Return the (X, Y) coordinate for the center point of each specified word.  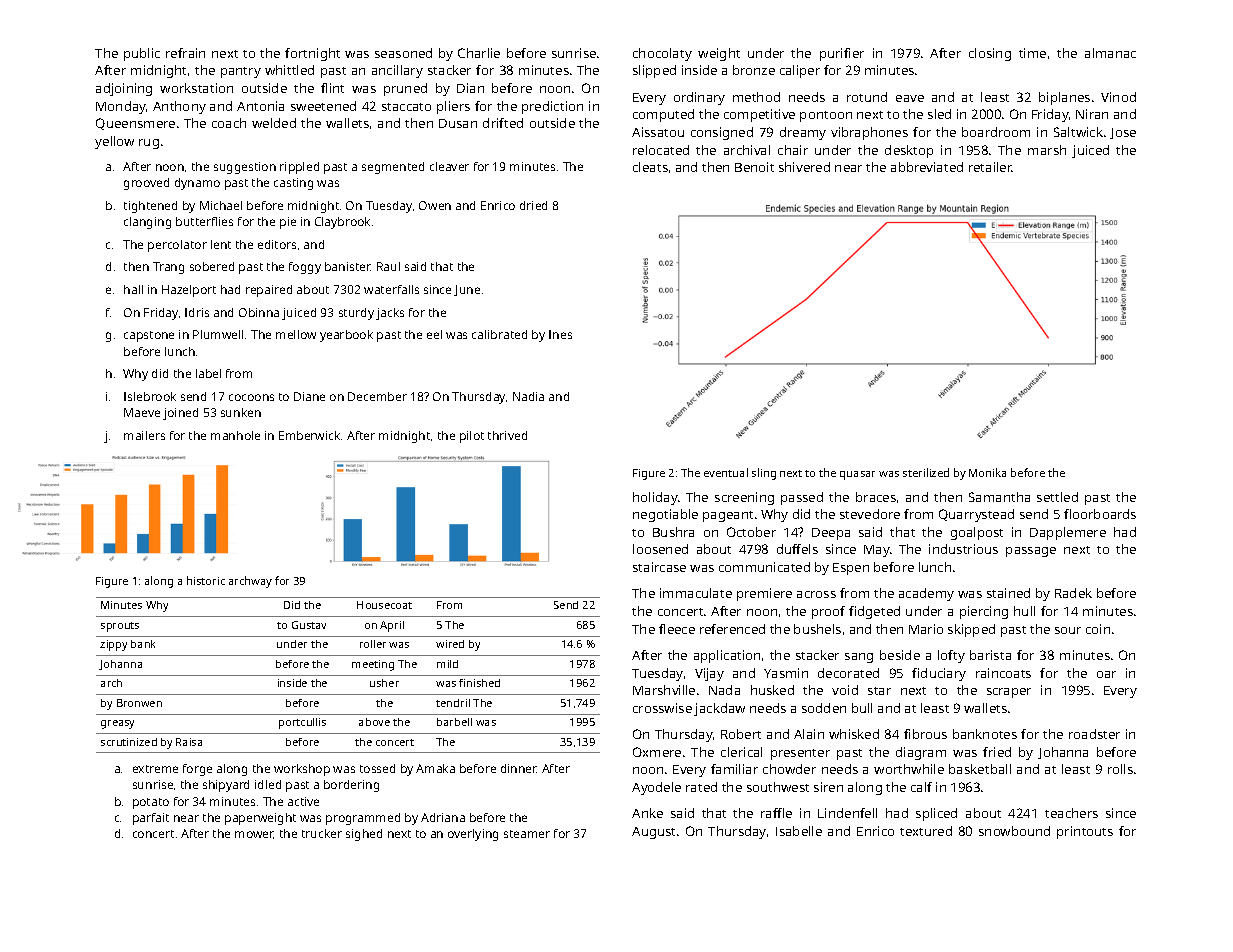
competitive (759, 115)
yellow (114, 142)
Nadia (528, 396)
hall (133, 289)
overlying (473, 835)
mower (254, 835)
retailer (990, 167)
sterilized (926, 472)
